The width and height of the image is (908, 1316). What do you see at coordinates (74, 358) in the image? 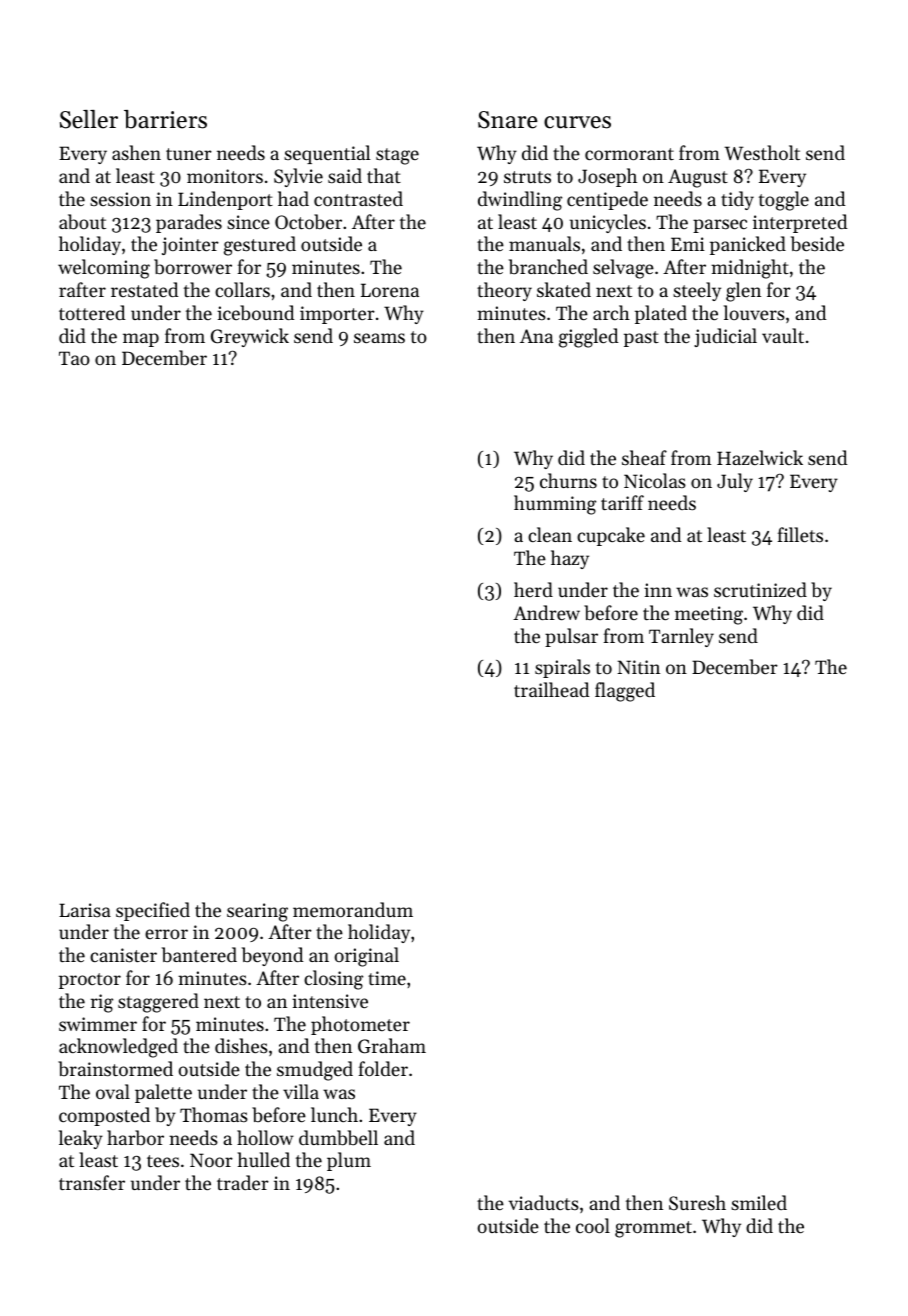
I see `Tao` at bounding box center [74, 358].
